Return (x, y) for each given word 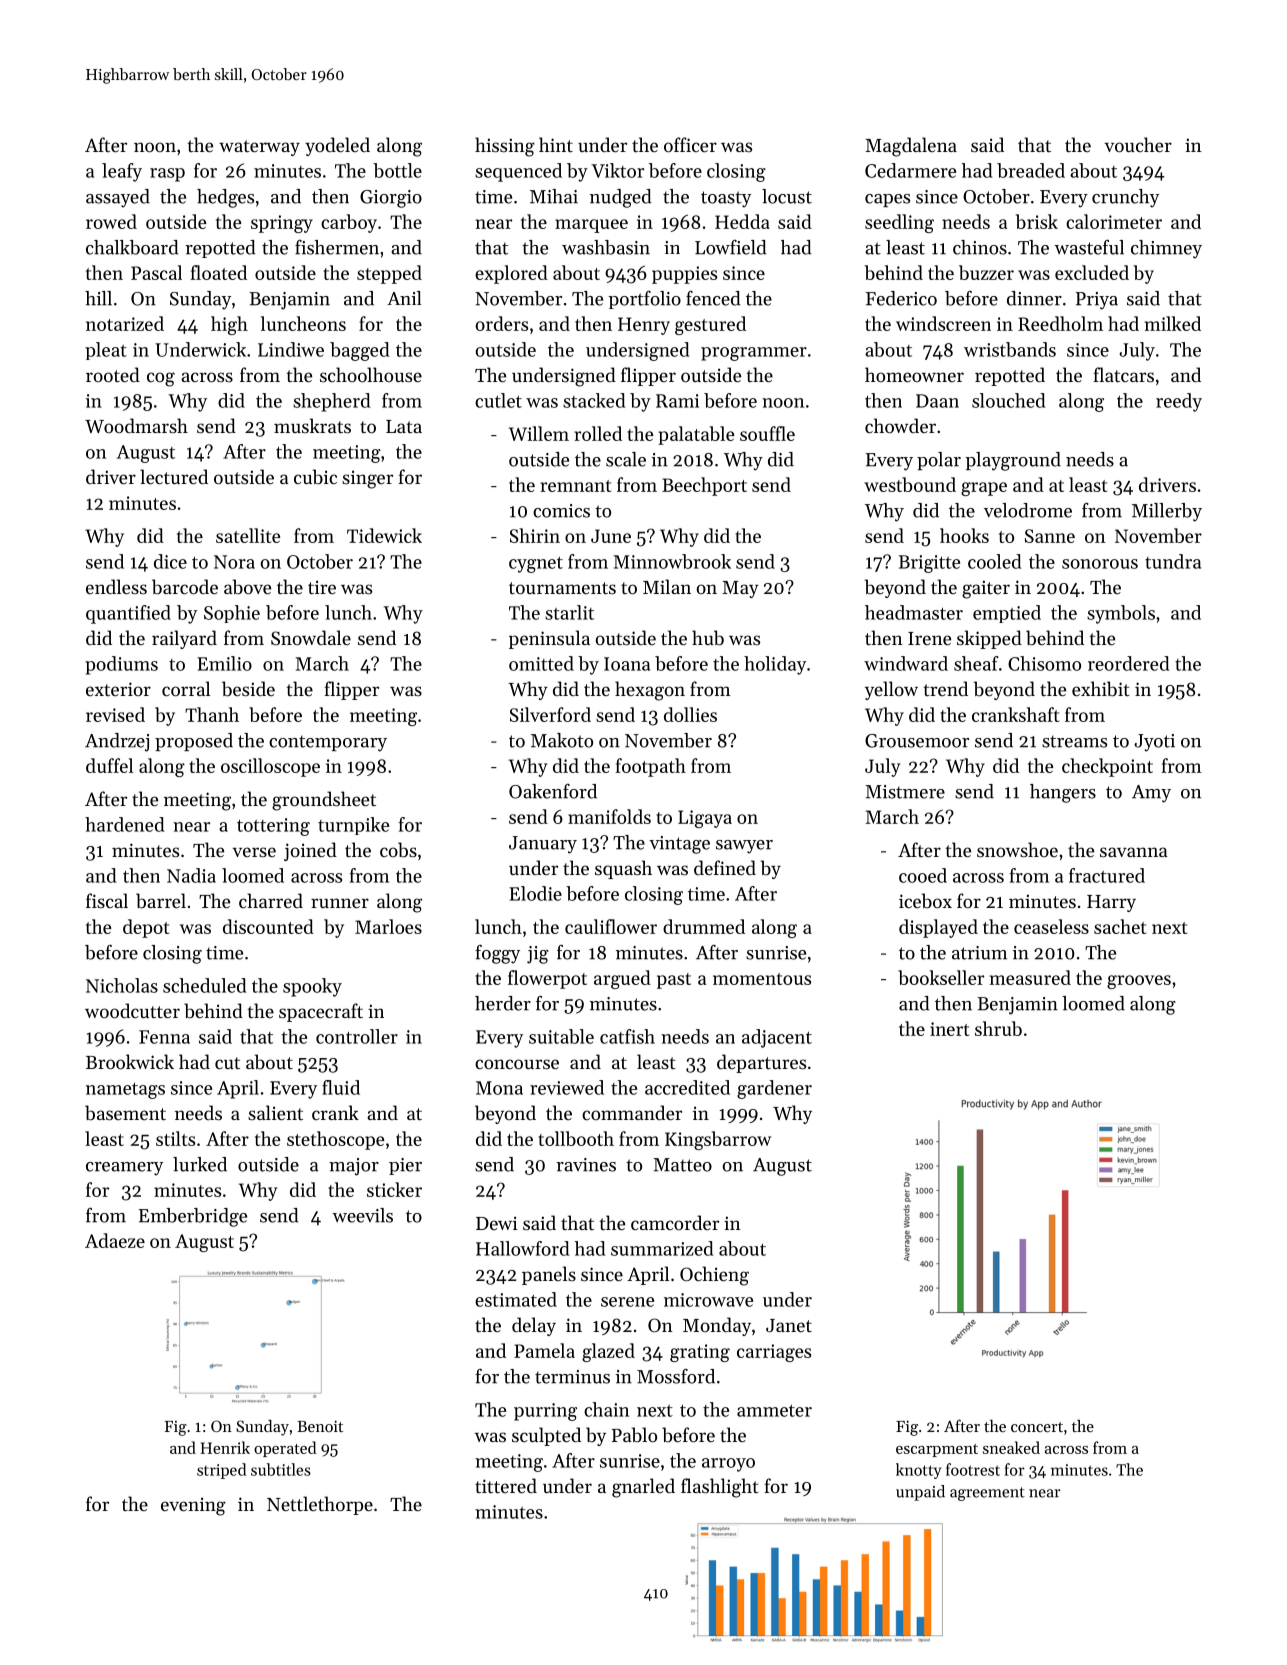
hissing (505, 147)
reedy (1179, 402)
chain (606, 1409)
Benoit (320, 1426)
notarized (125, 323)
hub (708, 638)
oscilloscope (270, 767)
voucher (1138, 144)
